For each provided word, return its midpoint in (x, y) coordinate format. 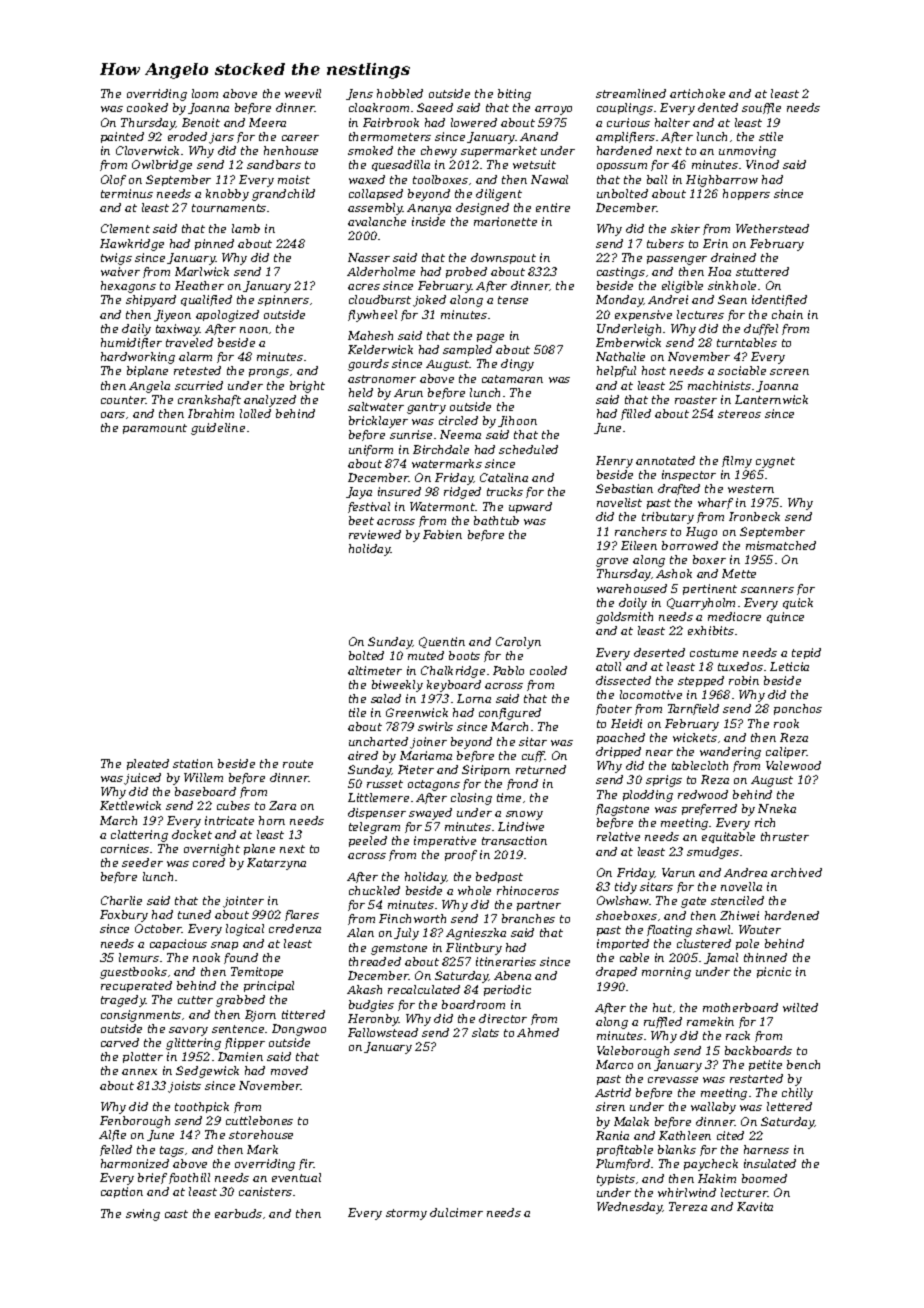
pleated (148, 764)
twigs (116, 259)
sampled (467, 350)
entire (553, 207)
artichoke (697, 93)
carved (120, 1042)
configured (510, 714)
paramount (155, 429)
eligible (682, 287)
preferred (709, 809)
